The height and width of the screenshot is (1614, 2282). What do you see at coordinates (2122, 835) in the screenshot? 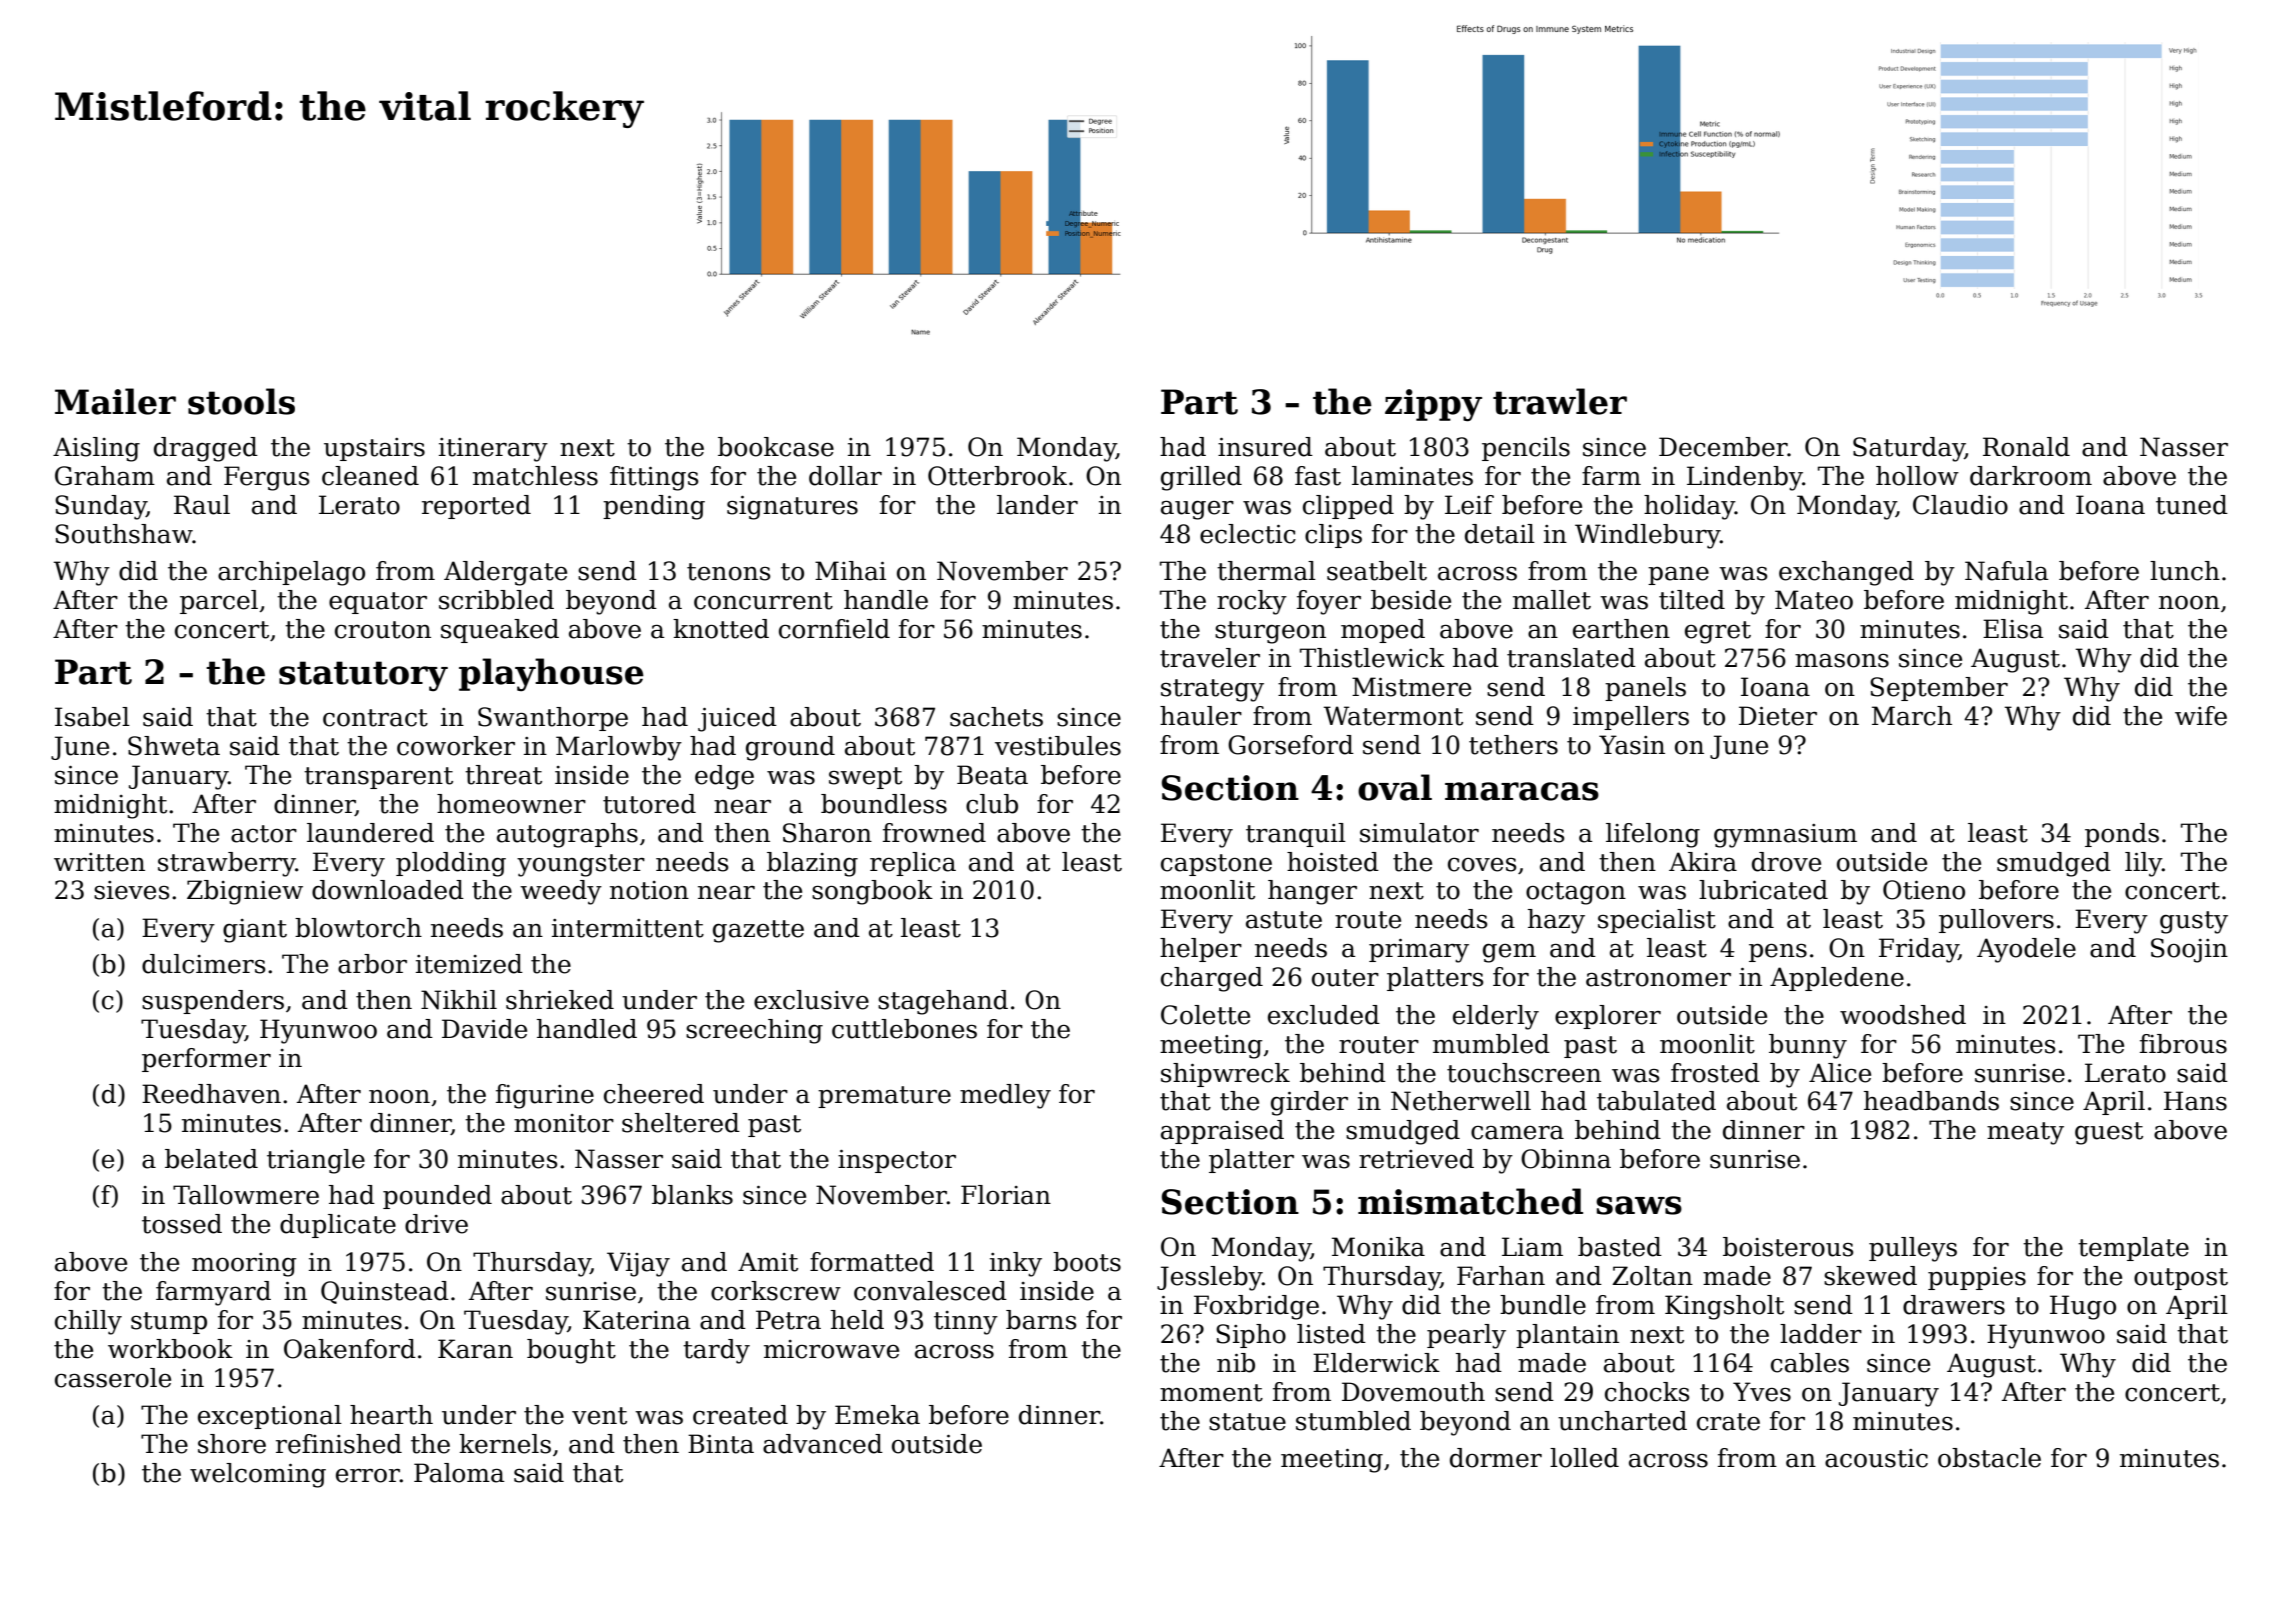
I see `ponds` at bounding box center [2122, 835].
